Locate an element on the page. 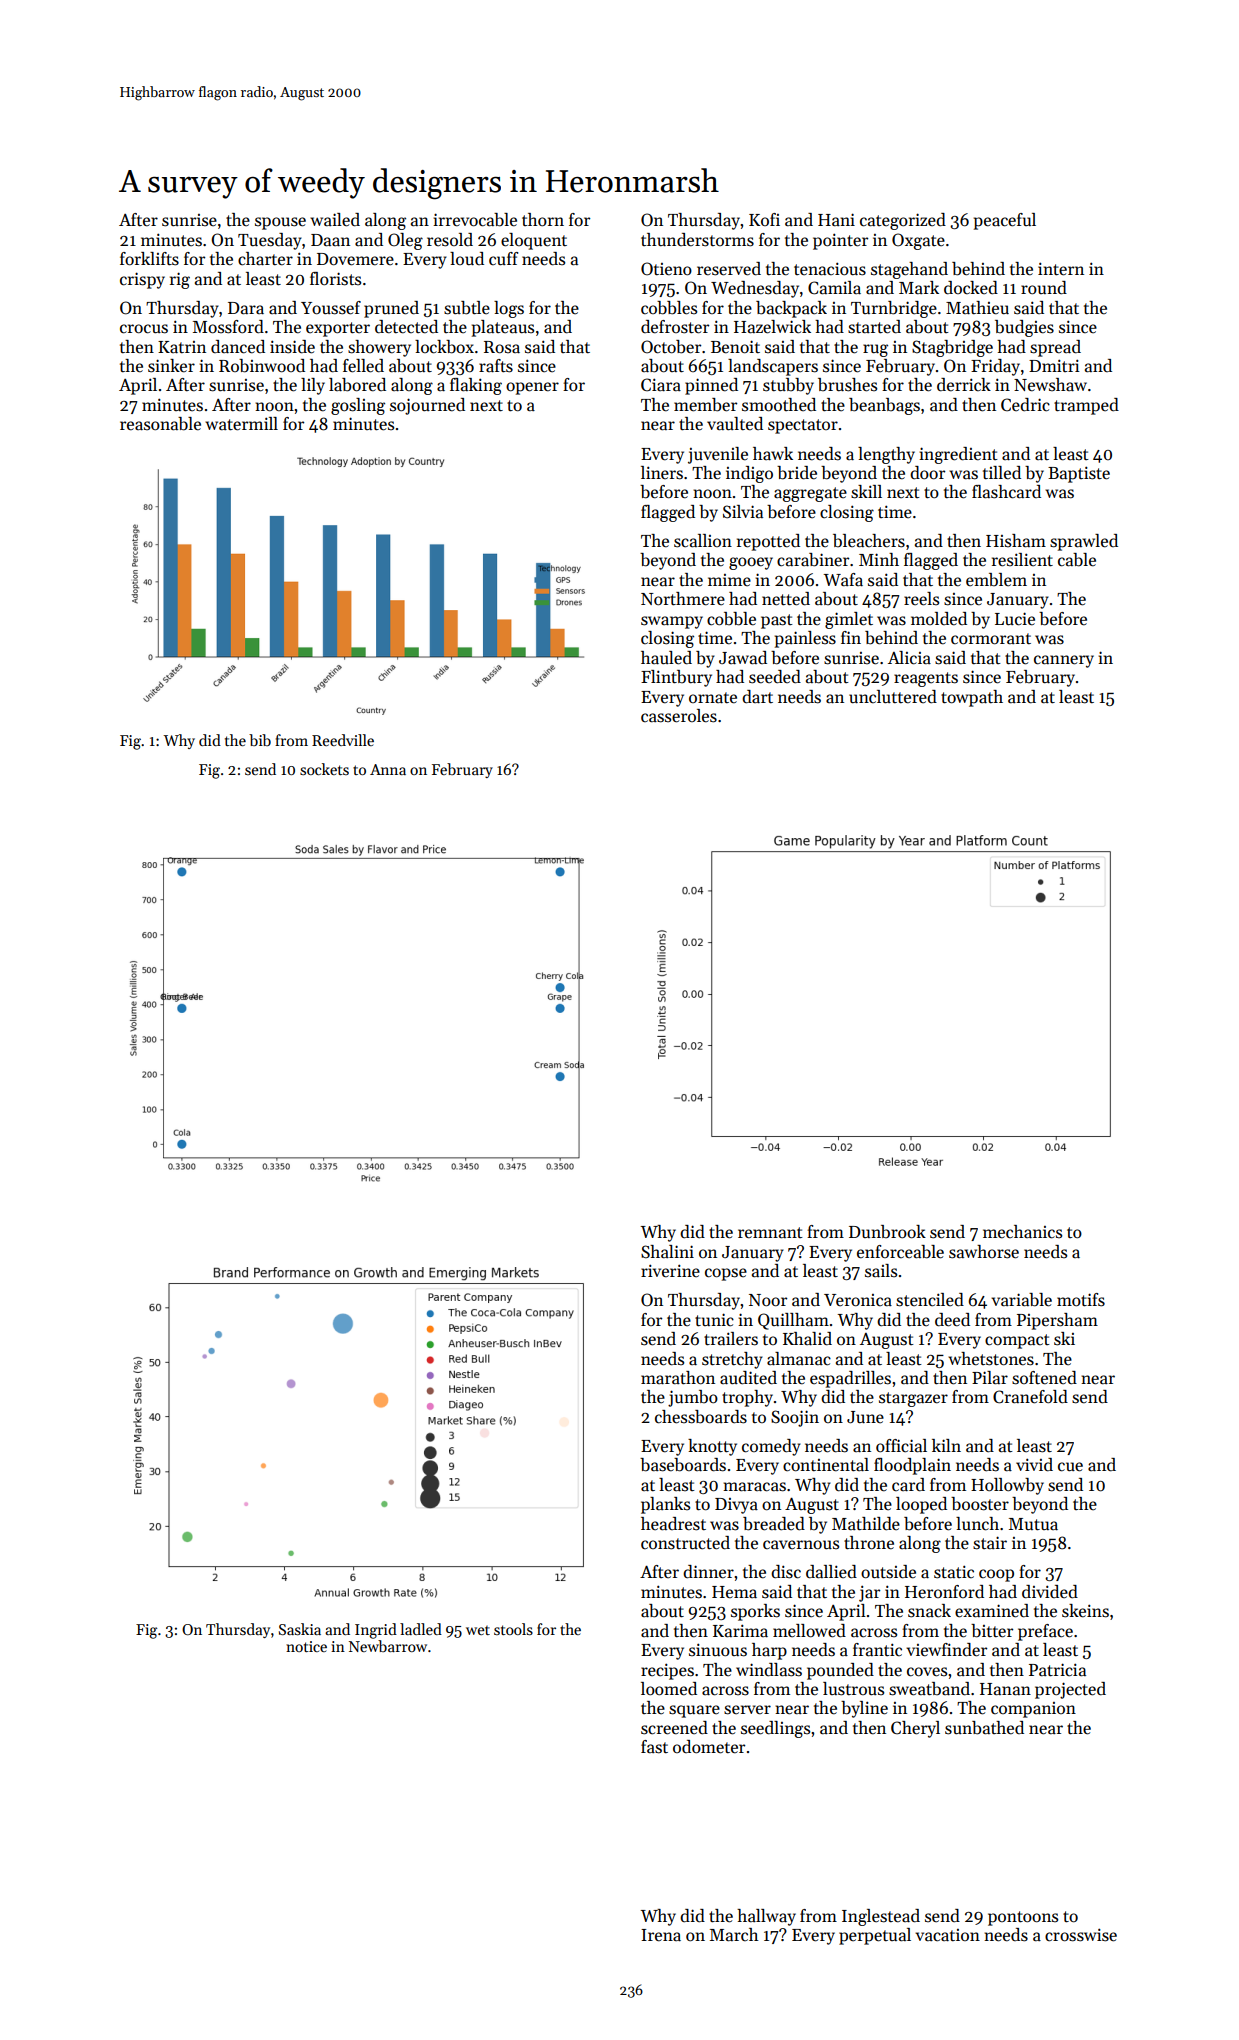 The height and width of the page is (2040, 1239). Alicia is located at coordinates (909, 658).
